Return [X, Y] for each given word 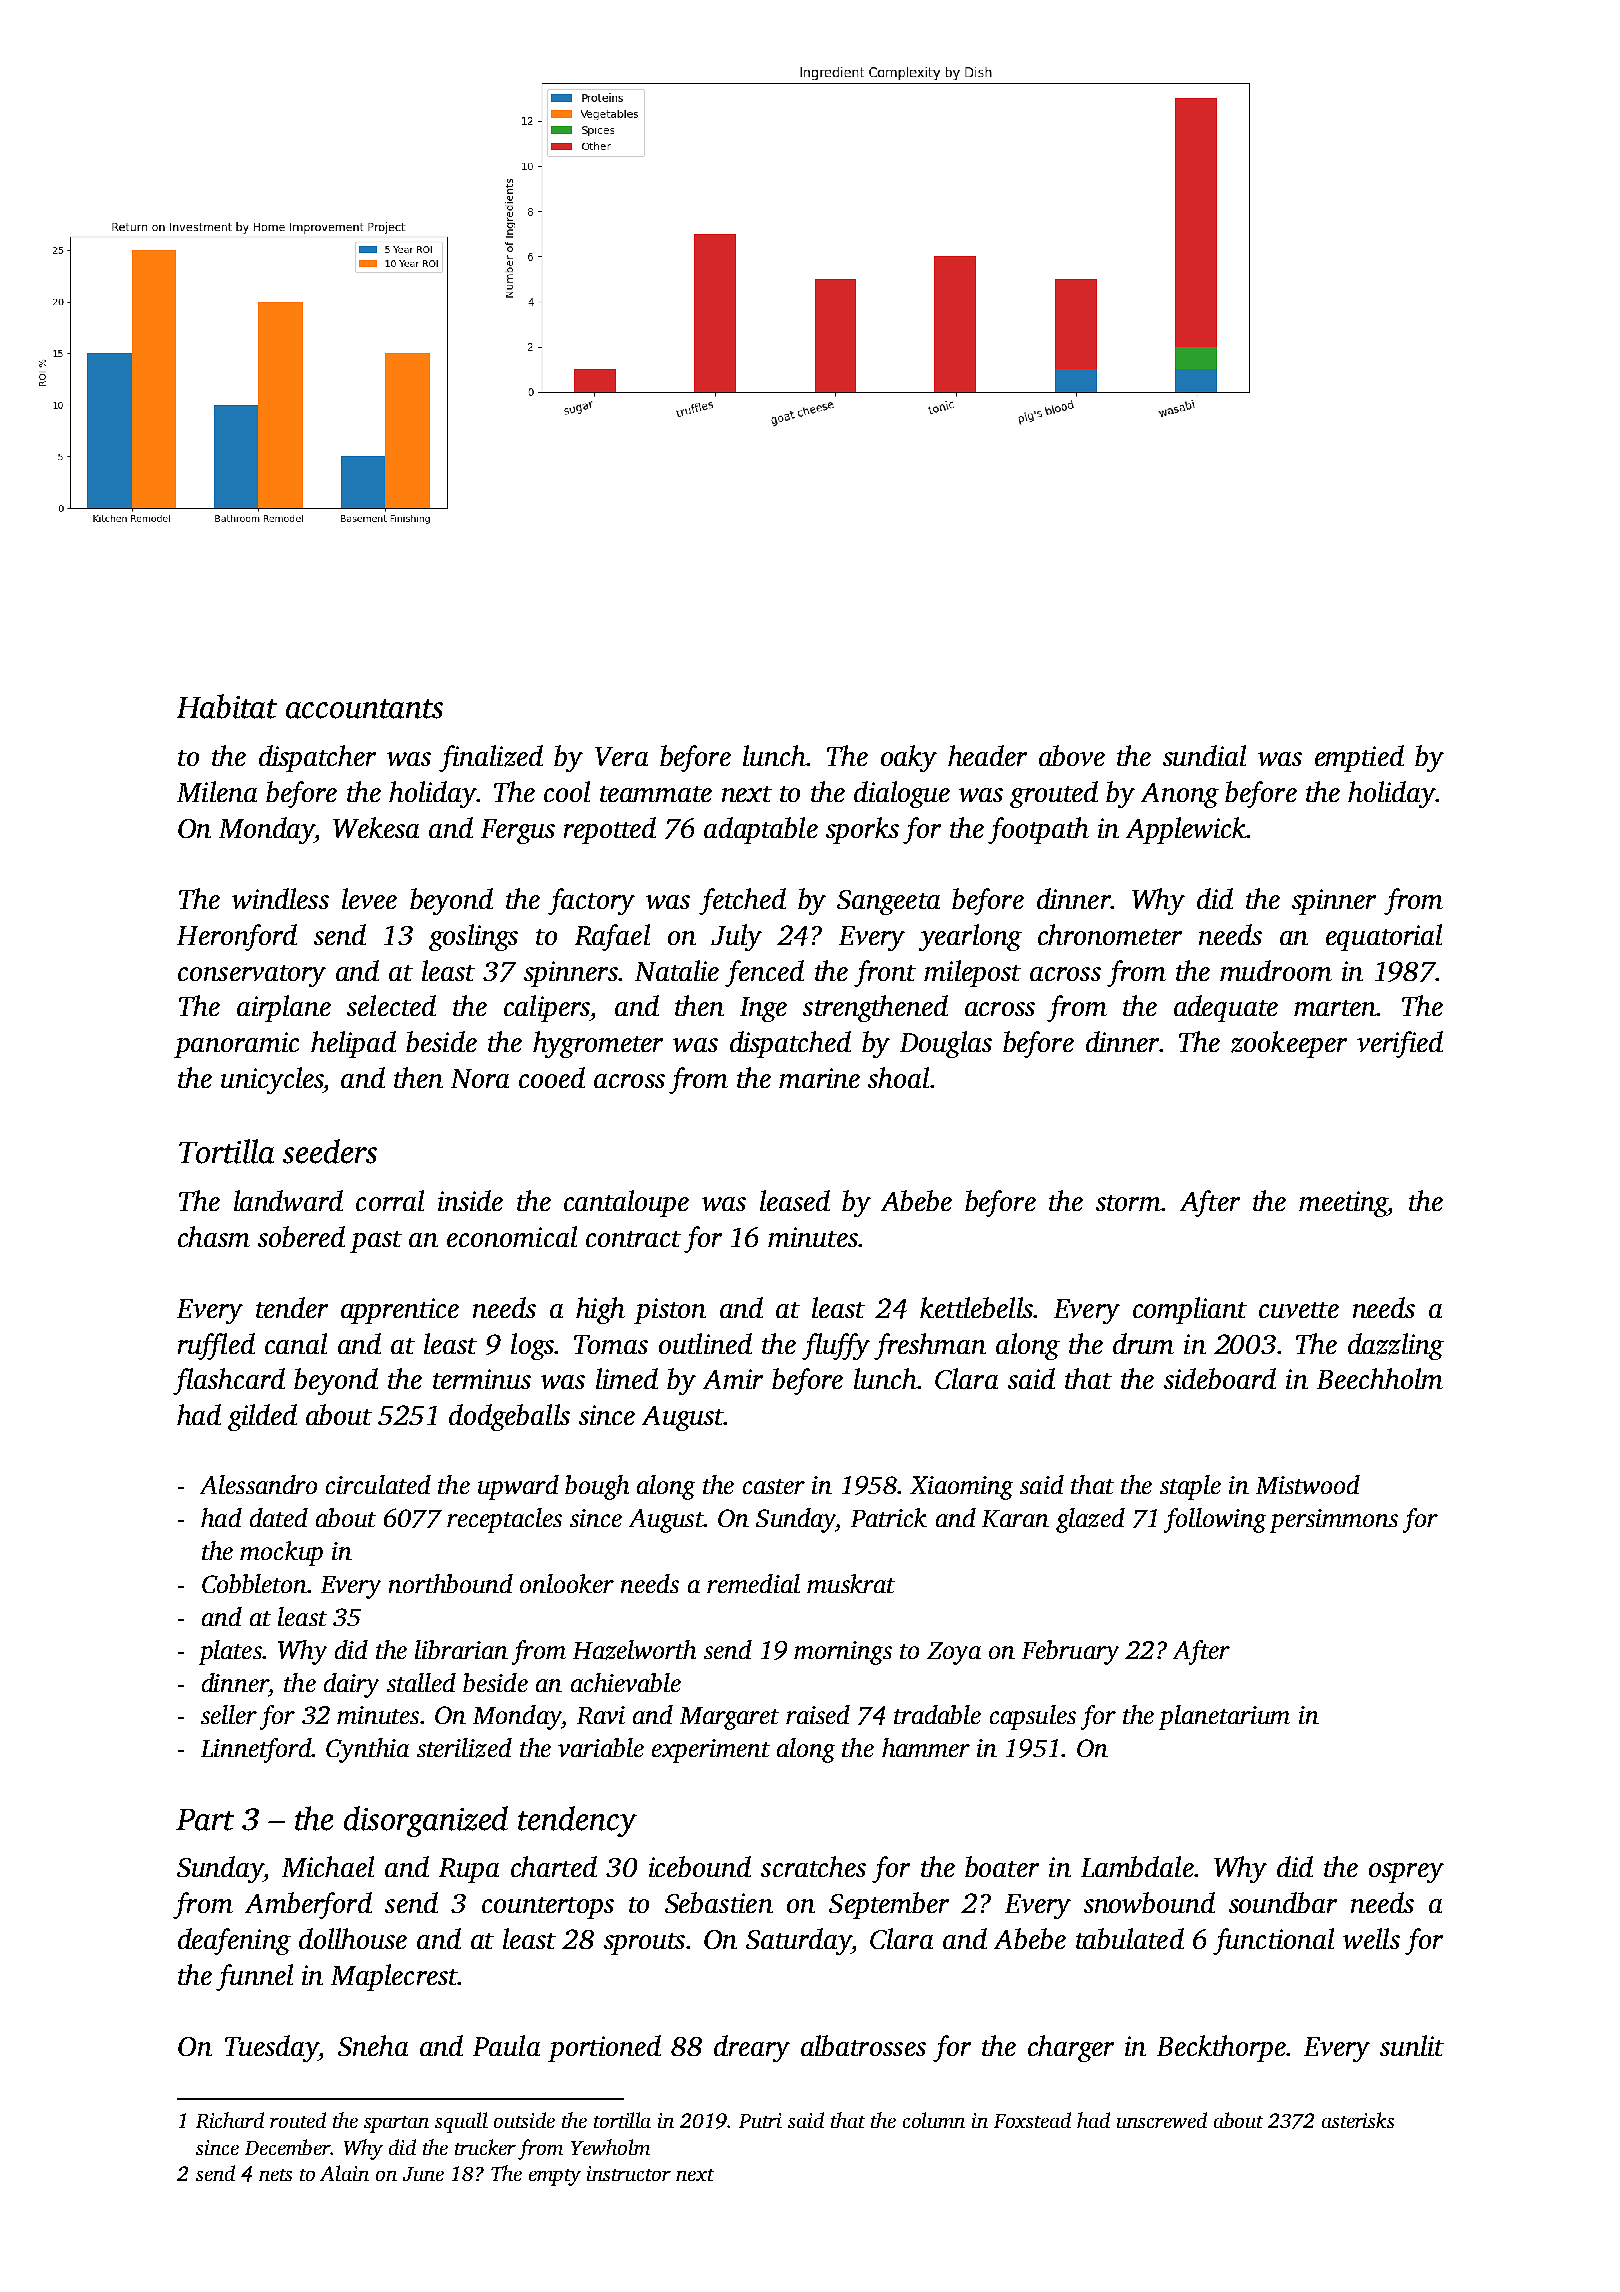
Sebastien [719, 1902]
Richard [230, 2120]
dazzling [1396, 1346]
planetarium [1224, 1717]
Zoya [954, 1653]
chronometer [1110, 934]
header [987, 755]
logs [532, 1346]
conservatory [252, 976]
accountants [364, 709]
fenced [764, 973]
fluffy [836, 1346]
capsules [1033, 1717]
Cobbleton [255, 1583]
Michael [328, 1866]
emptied [1359, 758]
